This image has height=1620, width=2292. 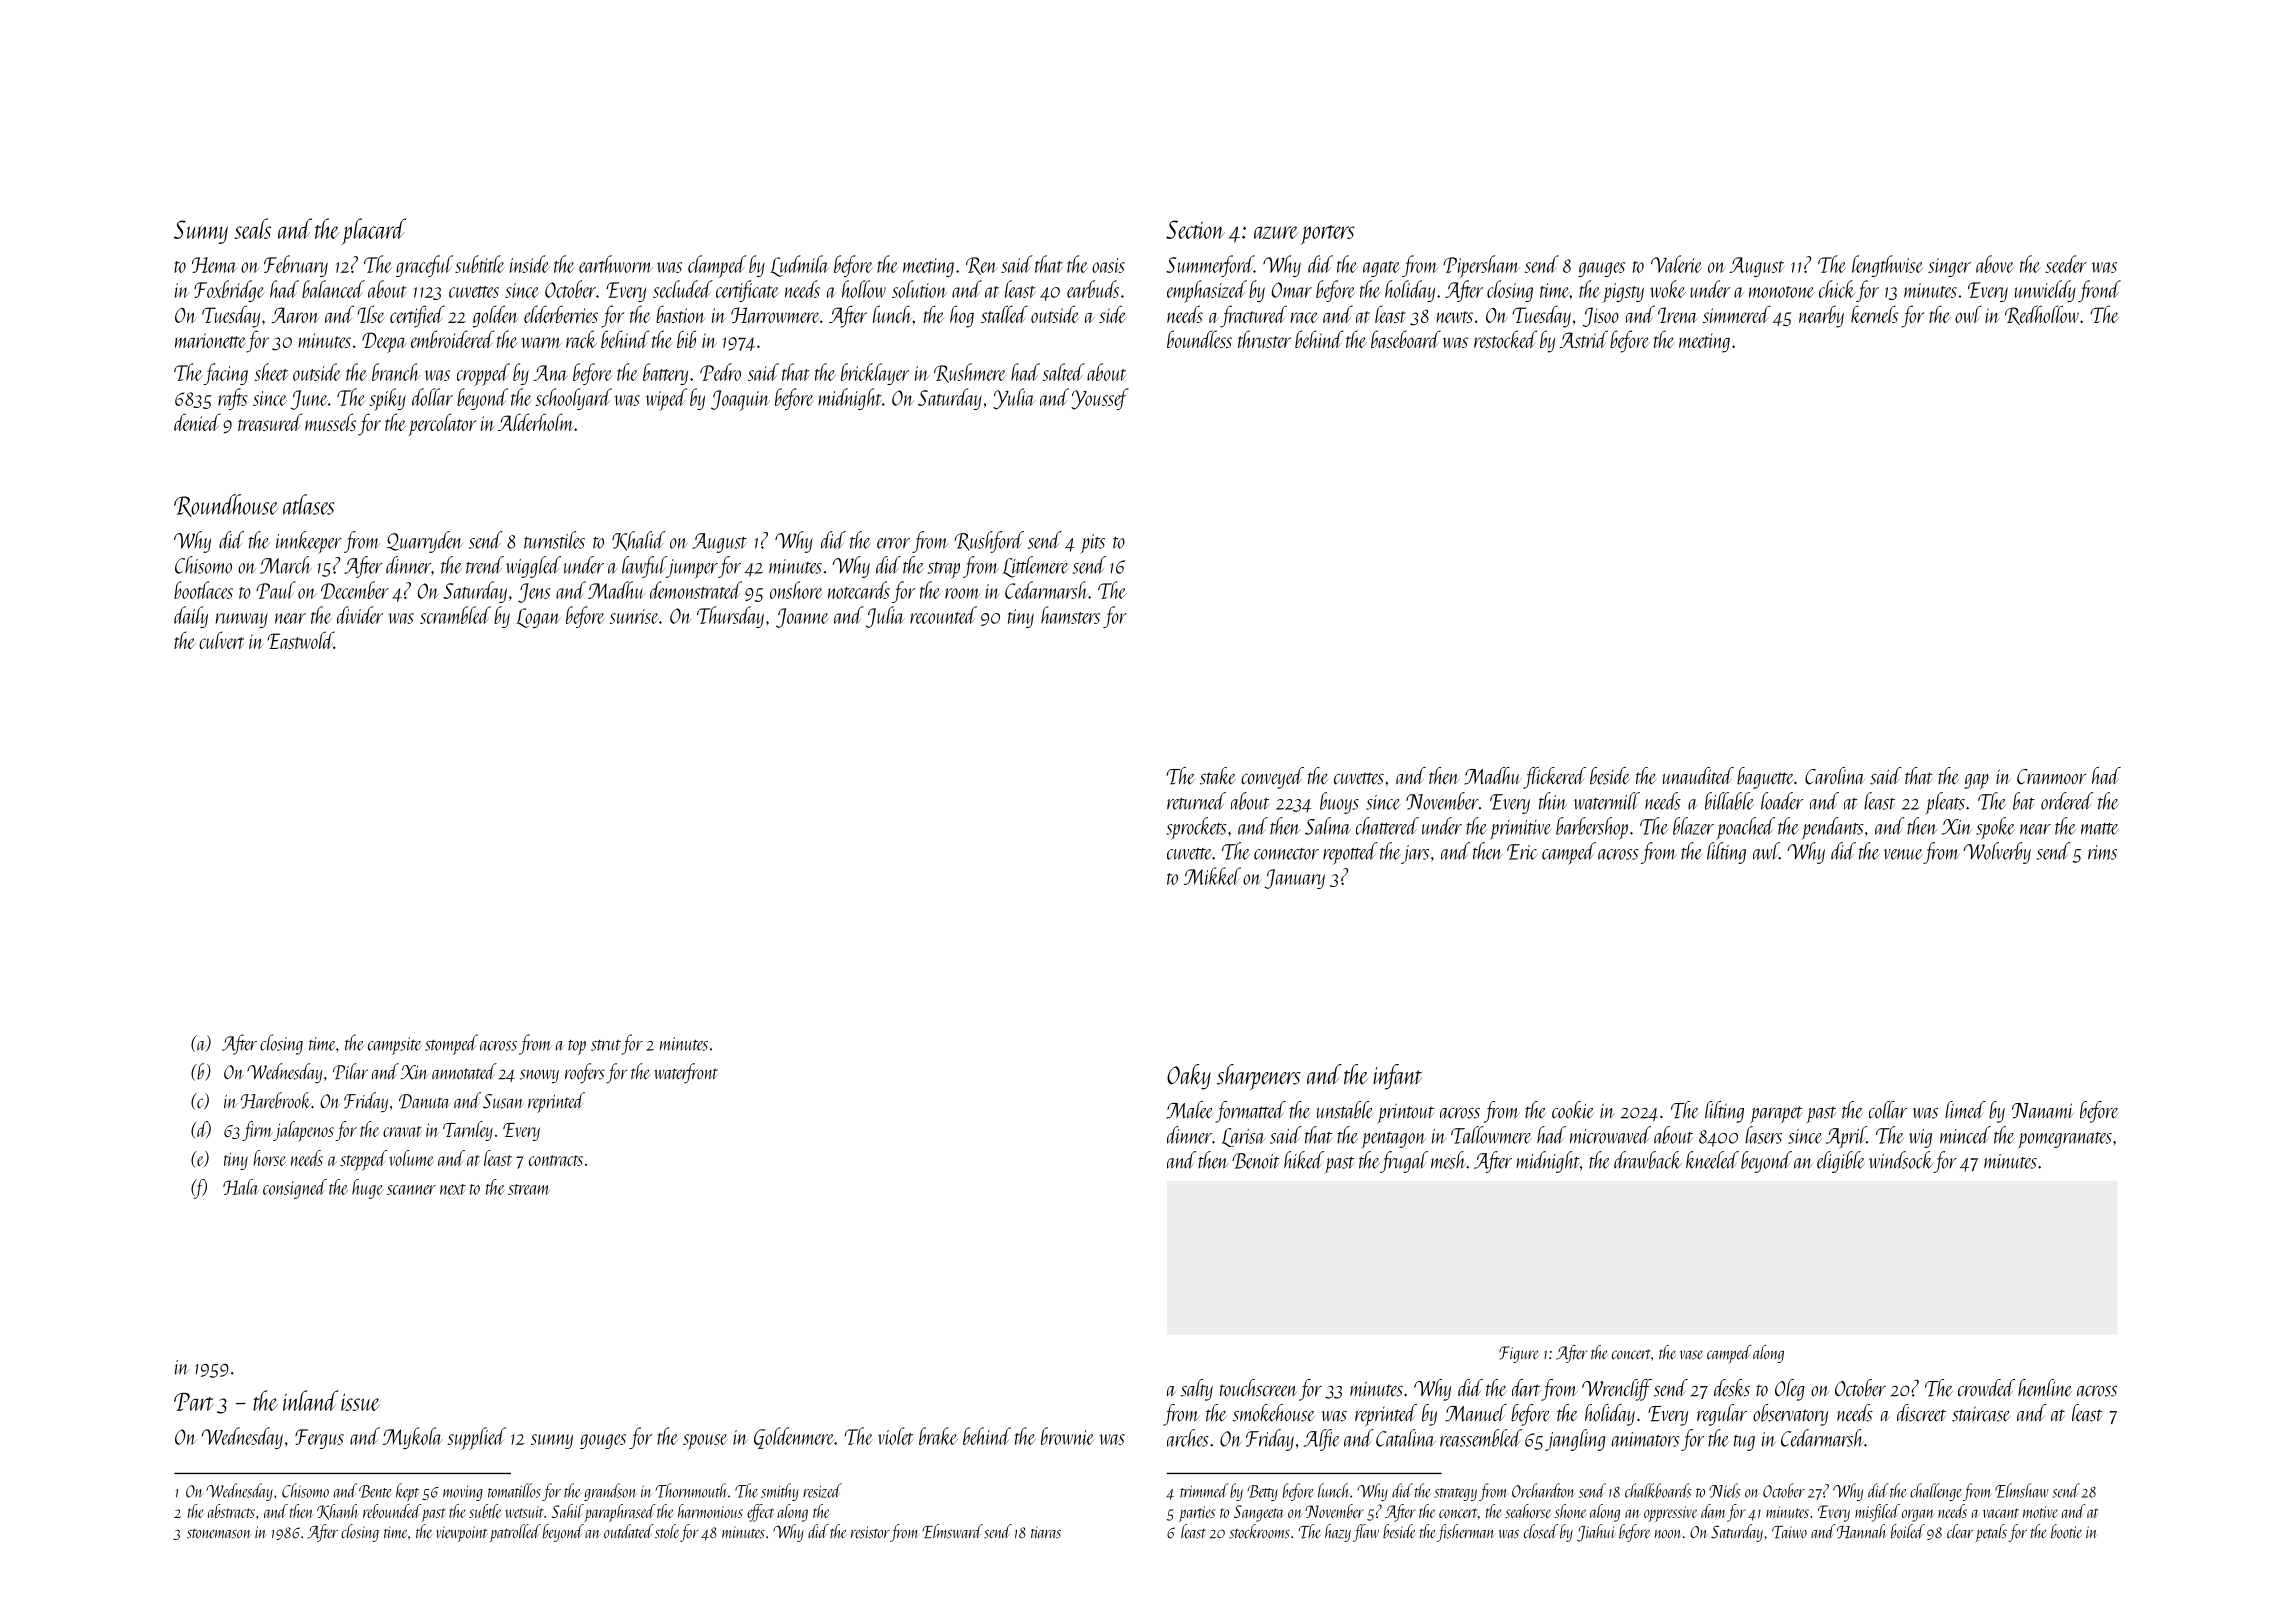 I want to click on culvert, so click(x=222, y=640).
